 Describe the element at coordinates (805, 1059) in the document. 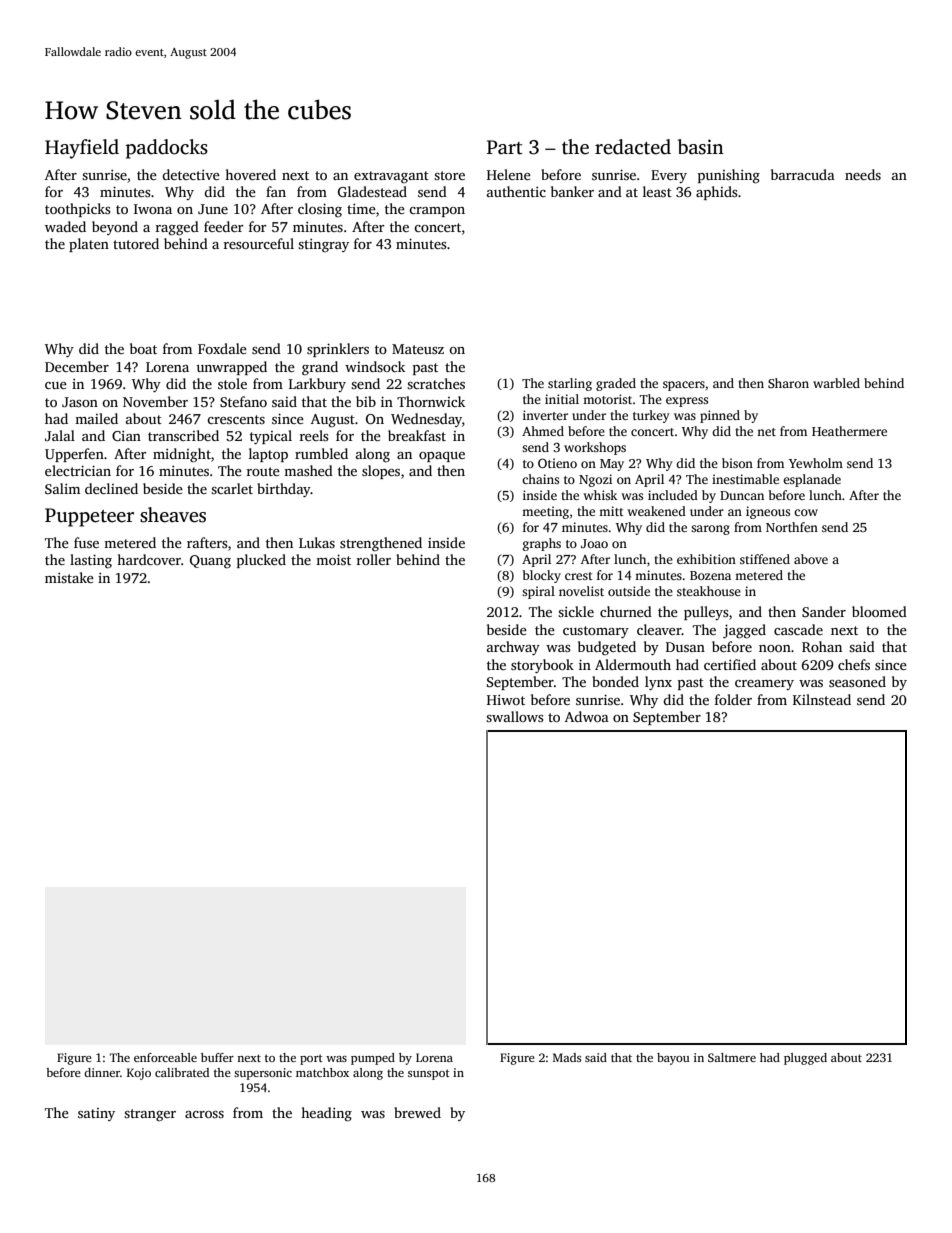

I see `plugged` at that location.
